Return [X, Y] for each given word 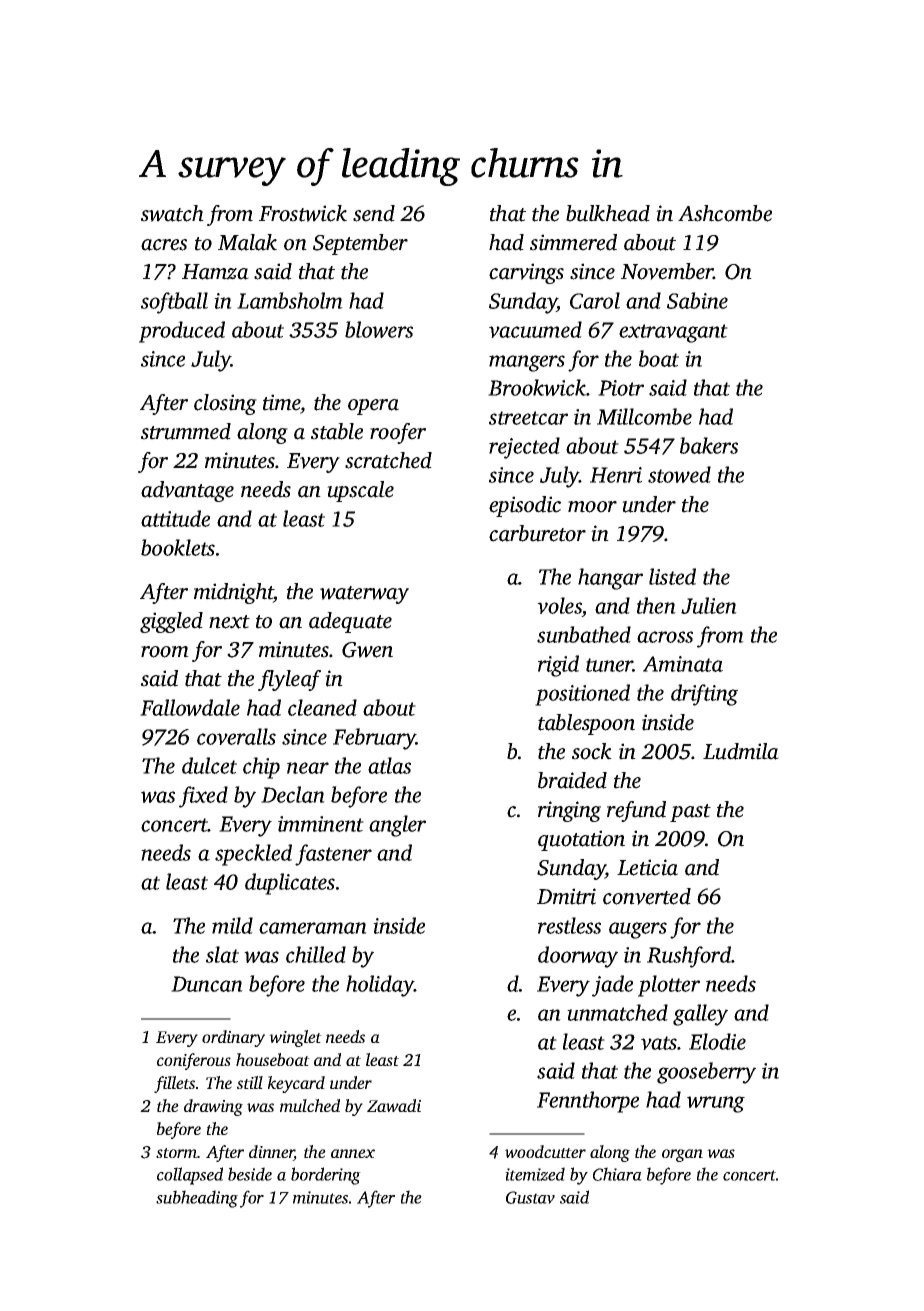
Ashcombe [725, 213]
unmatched [617, 1012]
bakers [709, 445]
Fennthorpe [588, 1102]
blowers [379, 329]
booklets [178, 547]
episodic [525, 506]
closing [225, 404]
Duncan [207, 984]
